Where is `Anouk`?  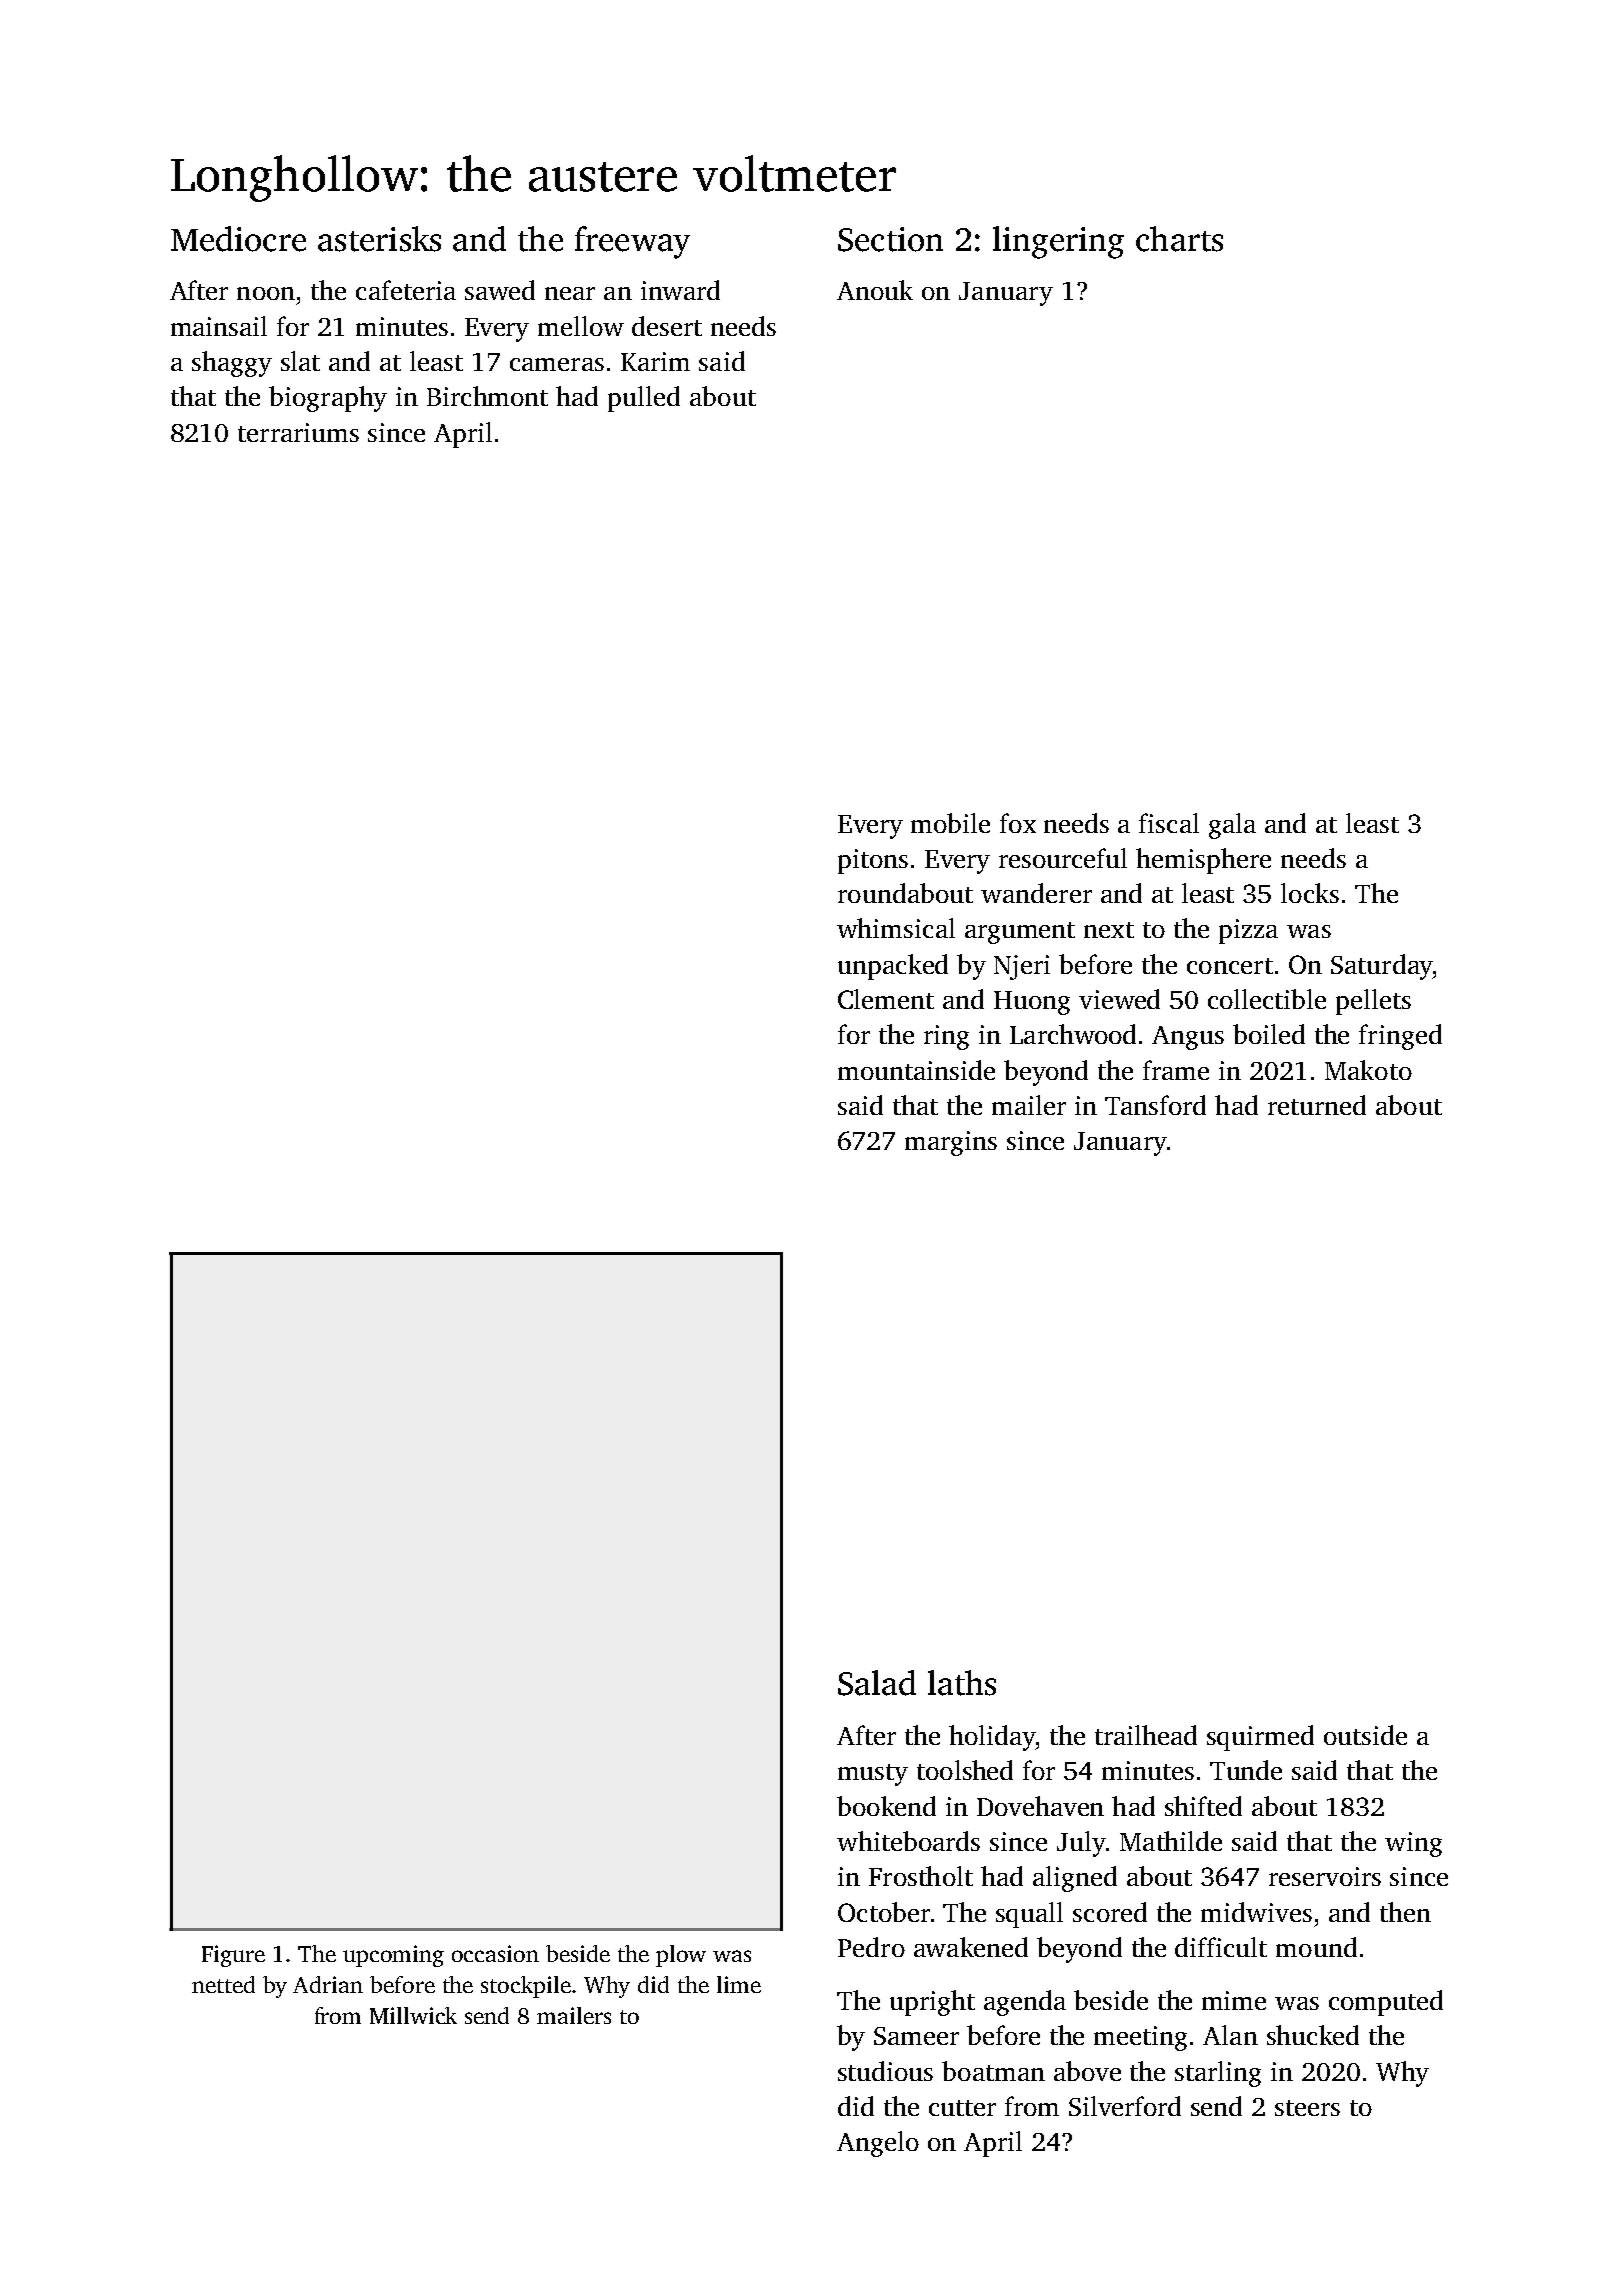 Anouk is located at coordinates (875, 290).
